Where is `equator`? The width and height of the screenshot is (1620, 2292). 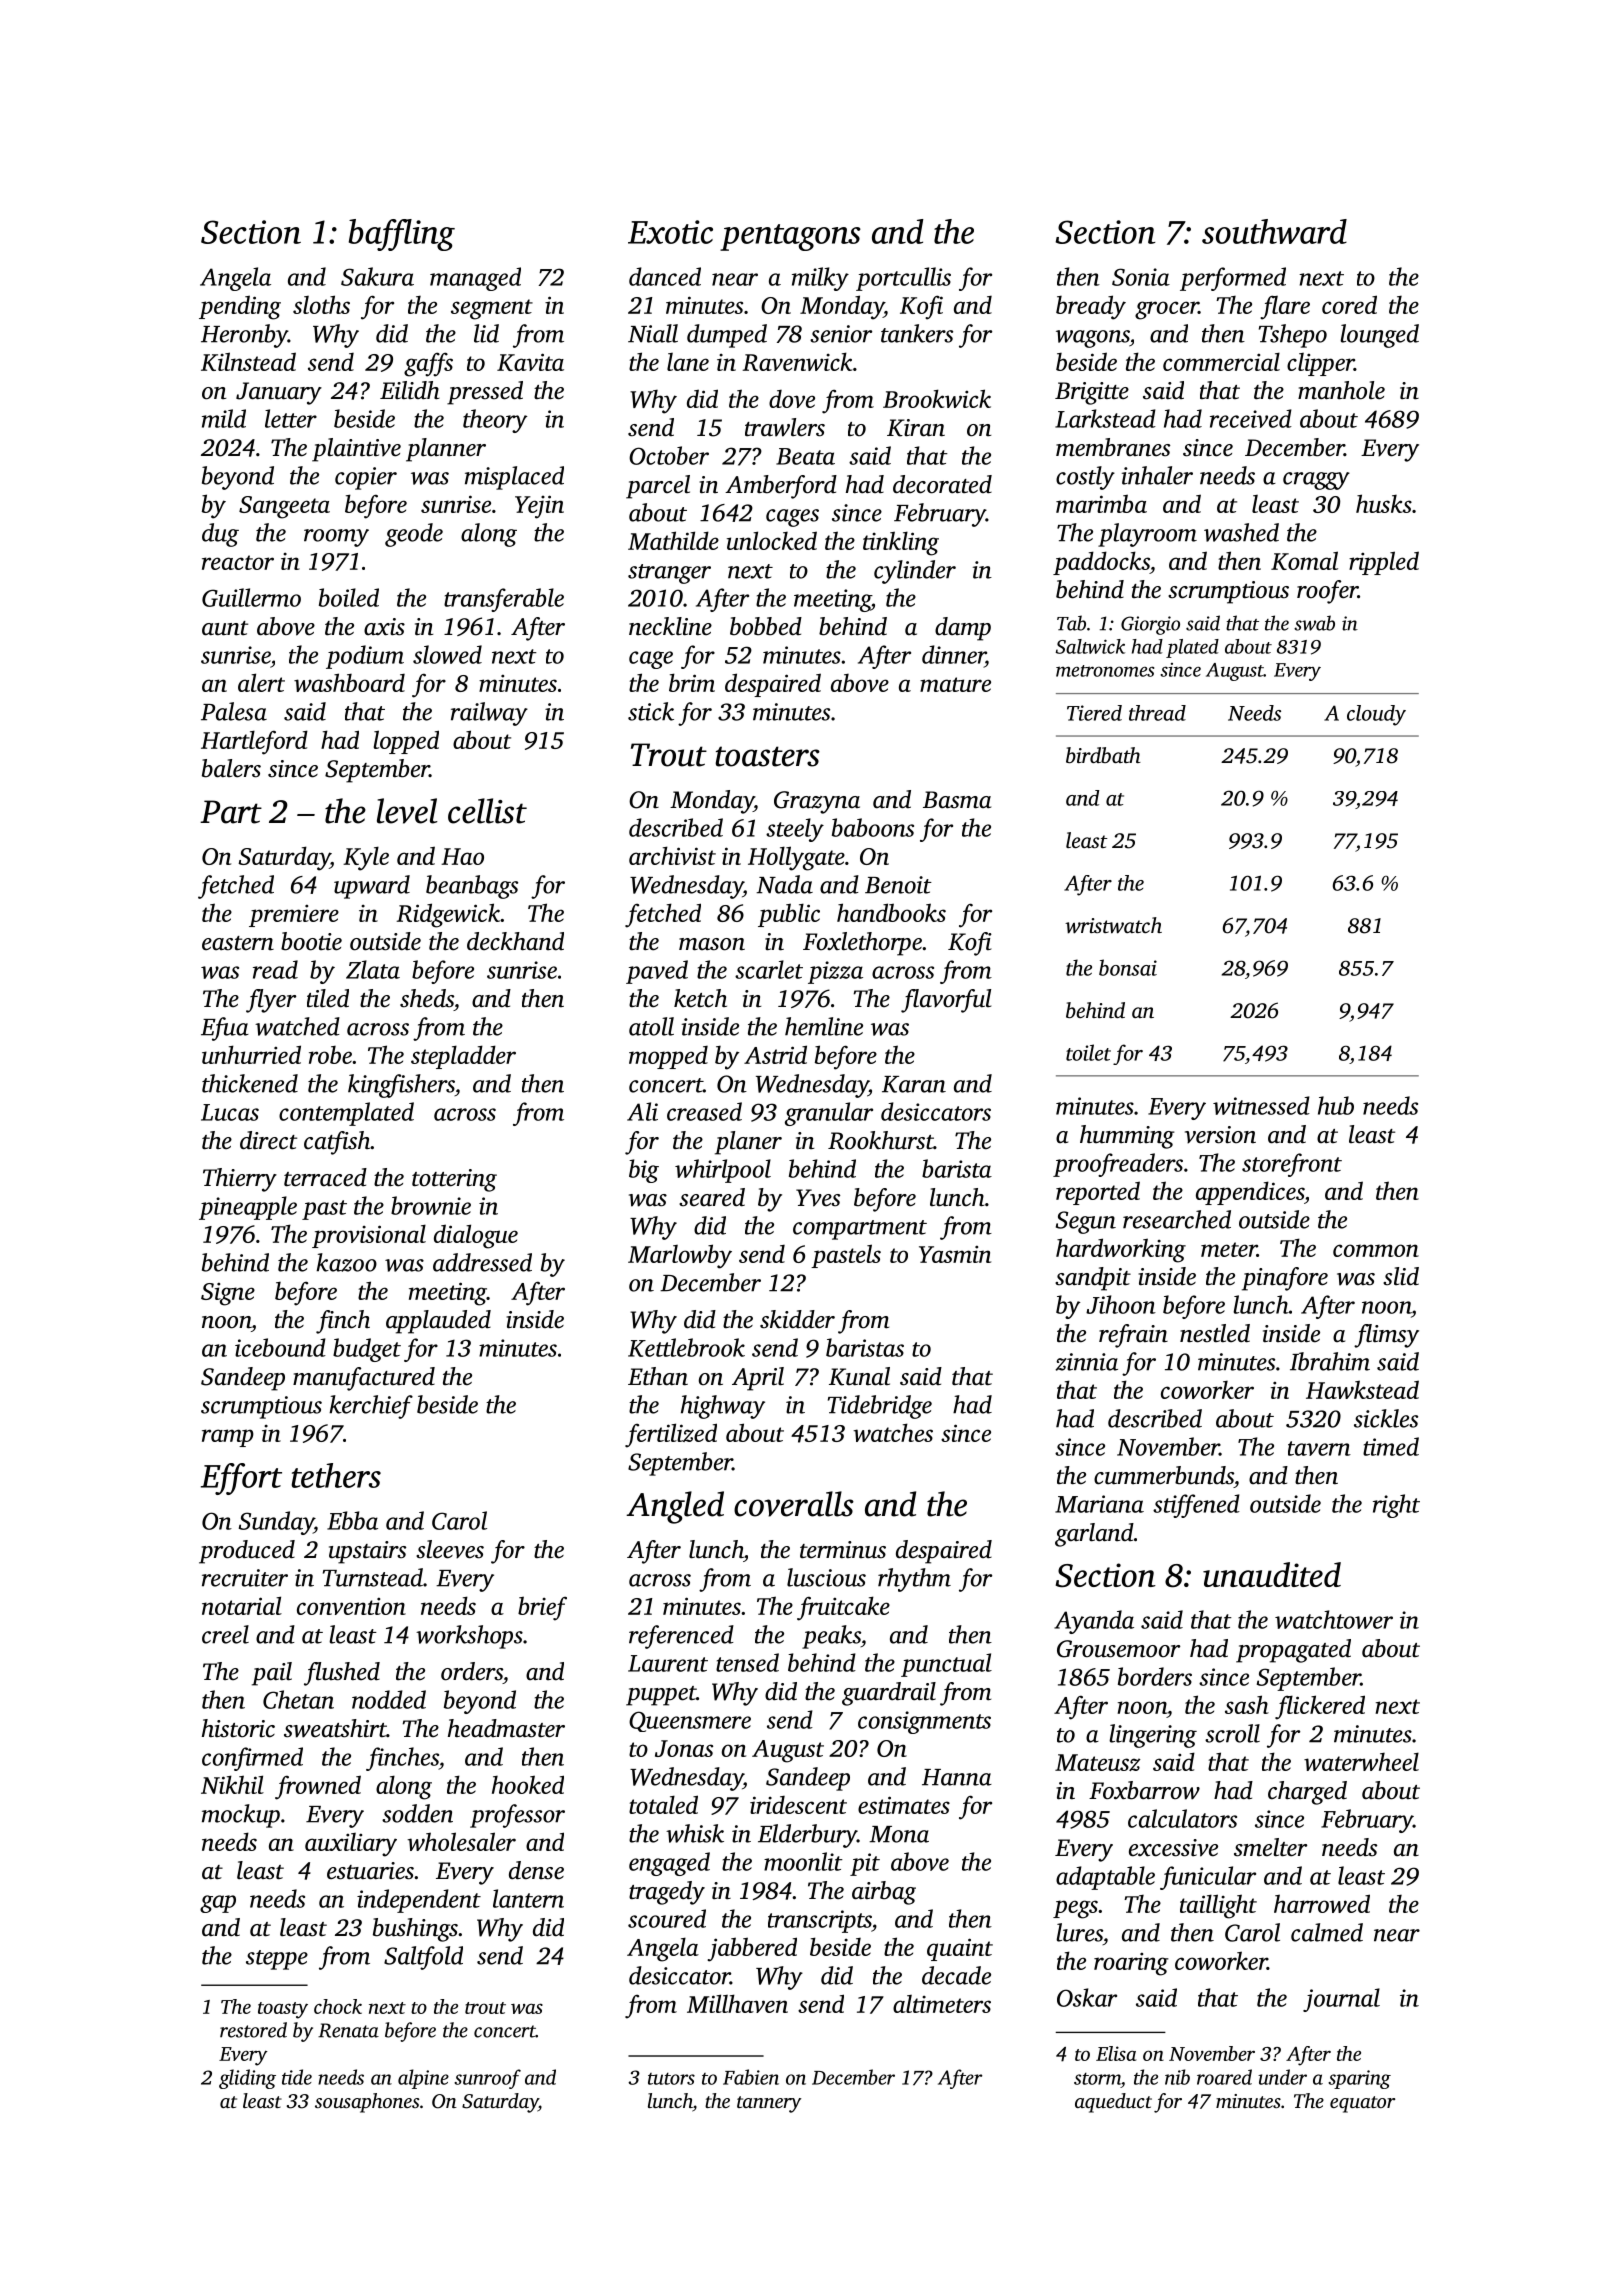 equator is located at coordinates (1362, 2104).
